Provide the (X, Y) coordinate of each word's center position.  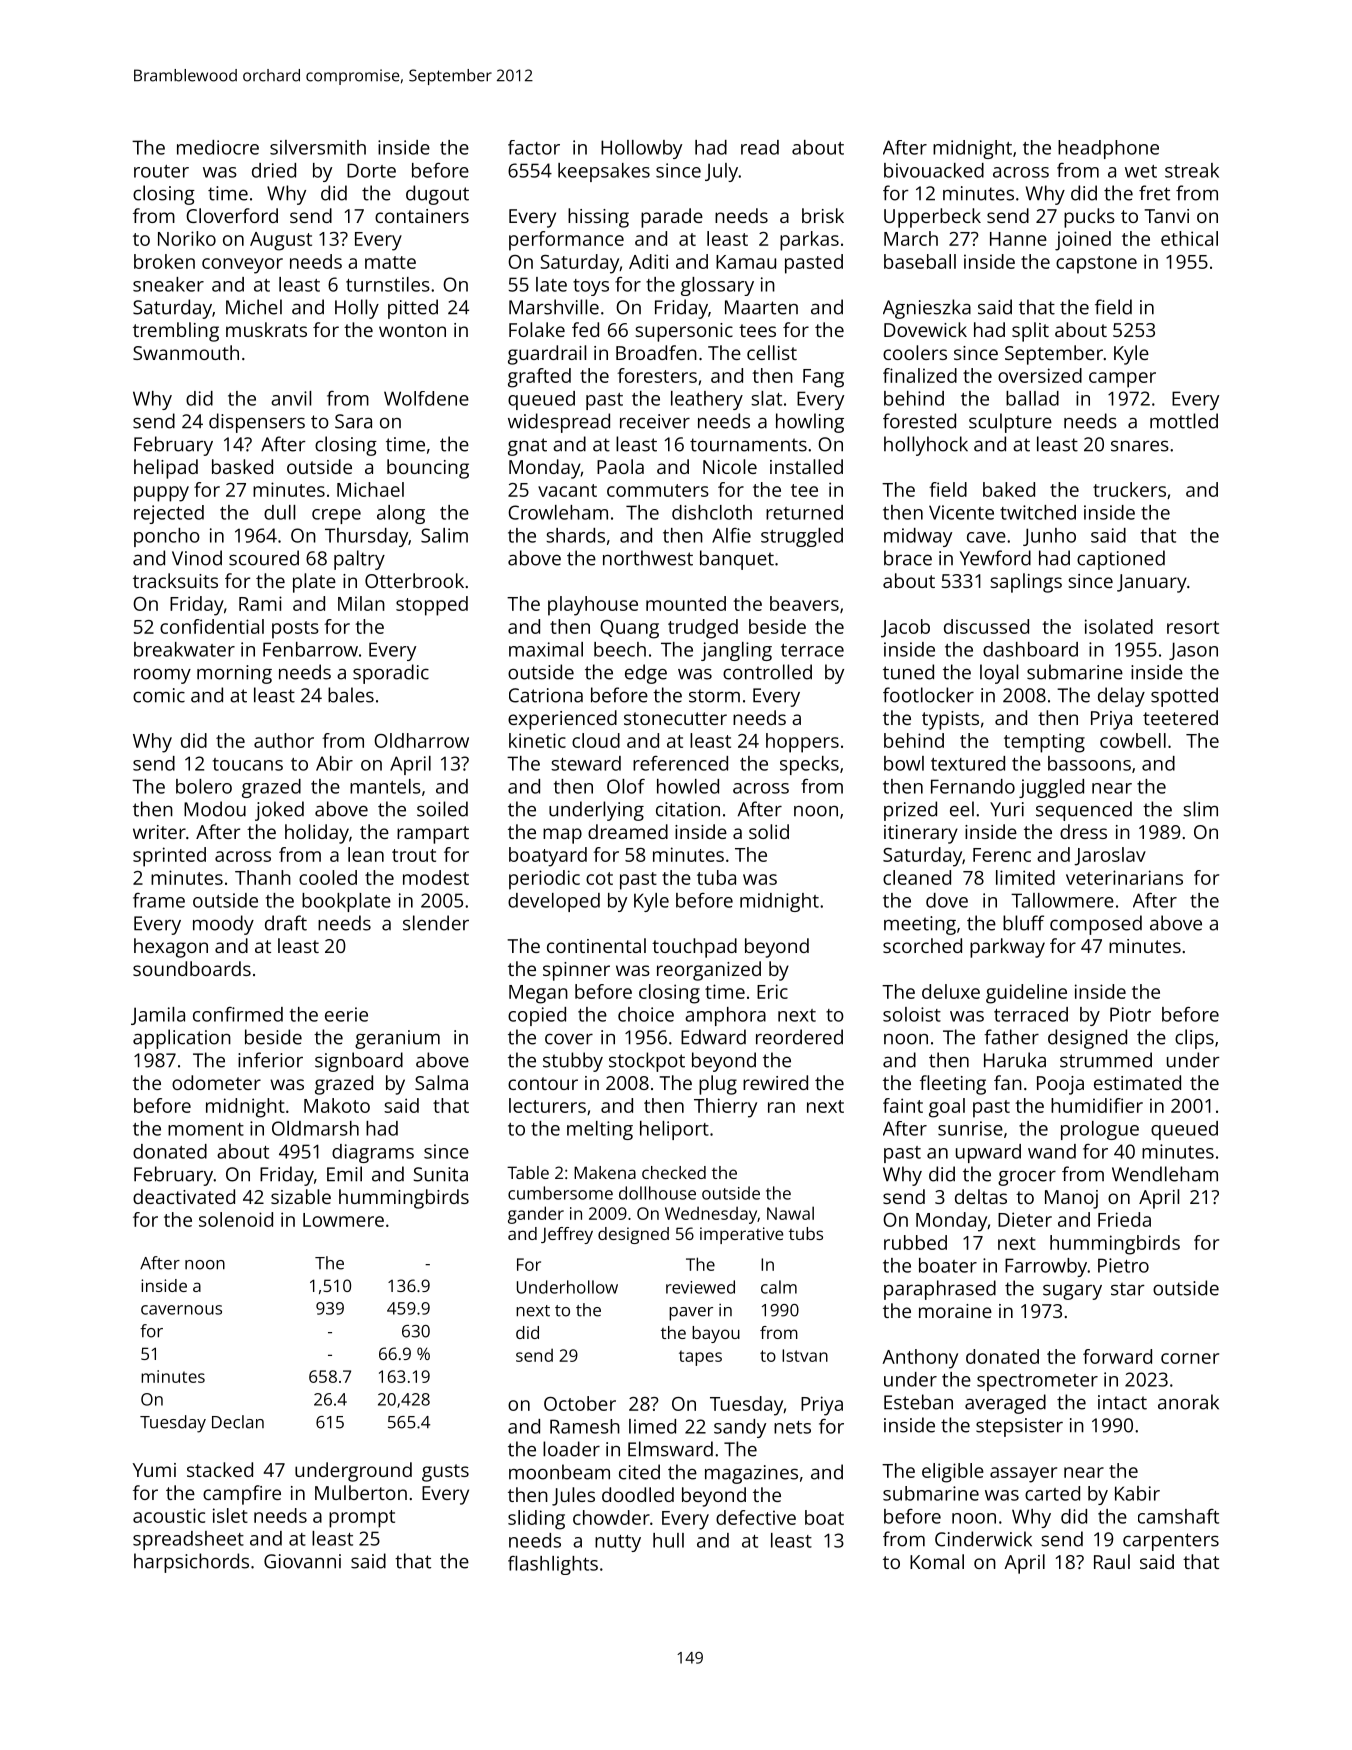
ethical (1189, 238)
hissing (598, 218)
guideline (1026, 994)
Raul (1112, 1561)
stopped (432, 606)
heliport (674, 1130)
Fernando (973, 786)
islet (230, 1515)
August (281, 241)
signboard (359, 1062)
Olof (626, 786)
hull (668, 1540)
